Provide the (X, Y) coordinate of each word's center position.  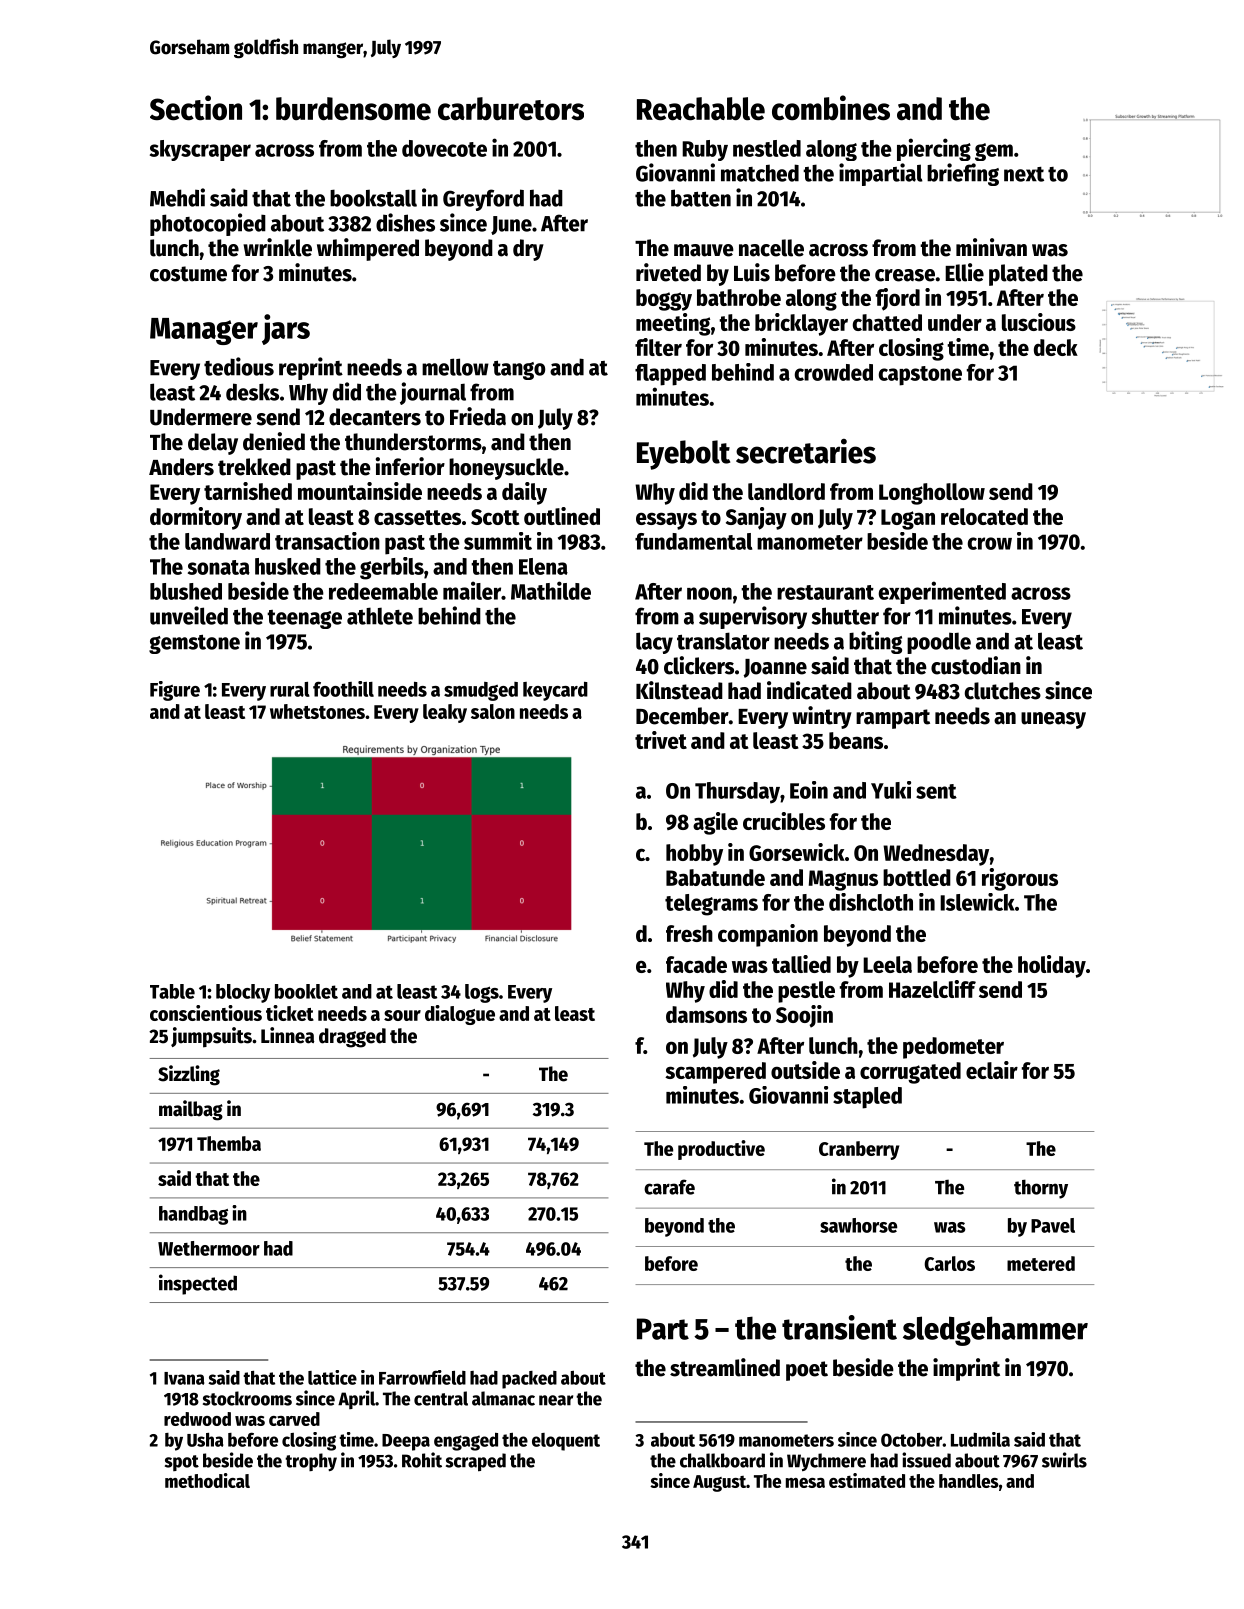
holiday (1052, 966)
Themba (229, 1143)
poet (807, 1371)
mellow (455, 367)
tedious (239, 366)
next (1024, 174)
